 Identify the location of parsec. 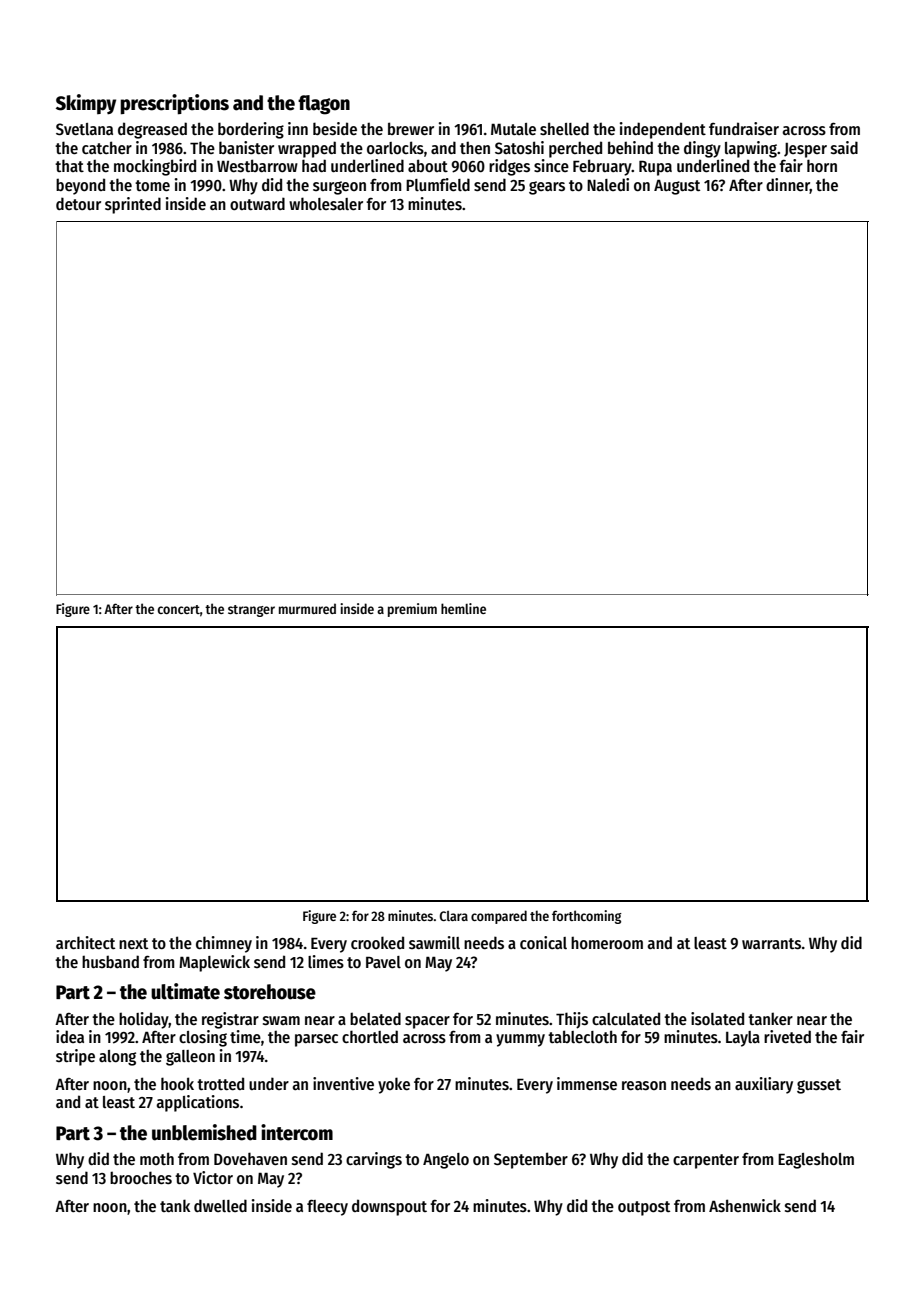
(316, 1040).
